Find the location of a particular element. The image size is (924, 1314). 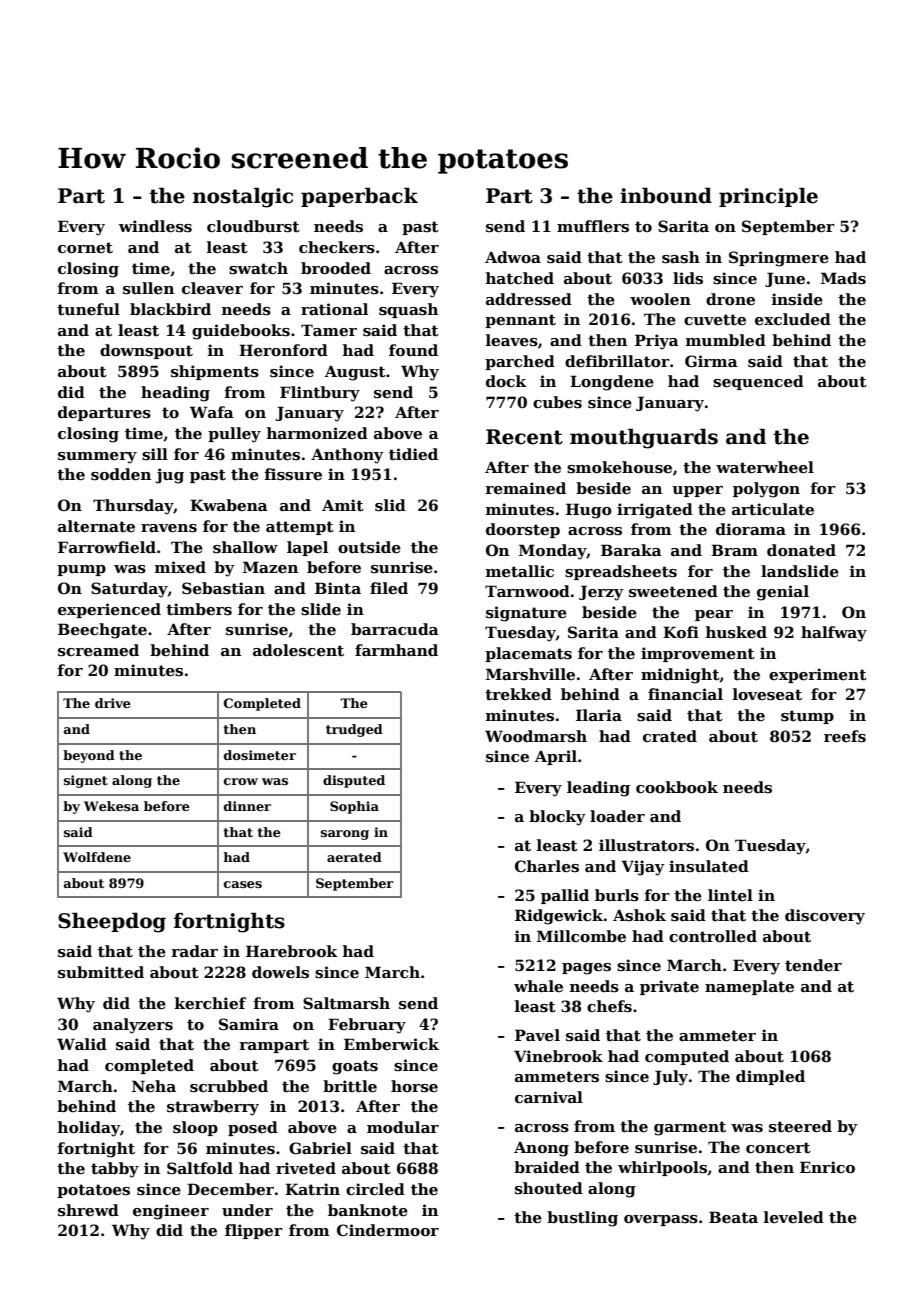

drive is located at coordinates (113, 703).
